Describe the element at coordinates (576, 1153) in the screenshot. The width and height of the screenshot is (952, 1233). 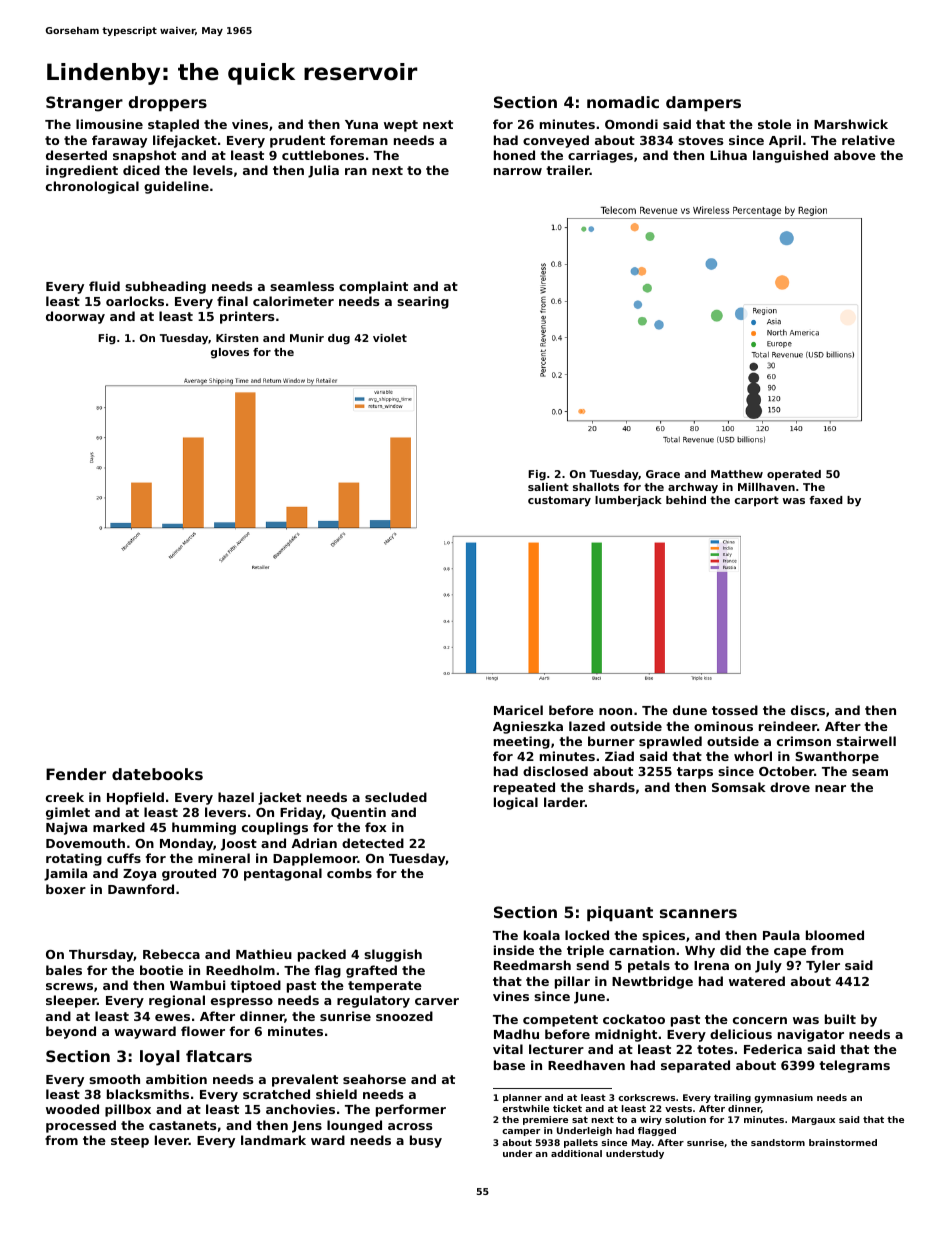
I see `additional` at that location.
